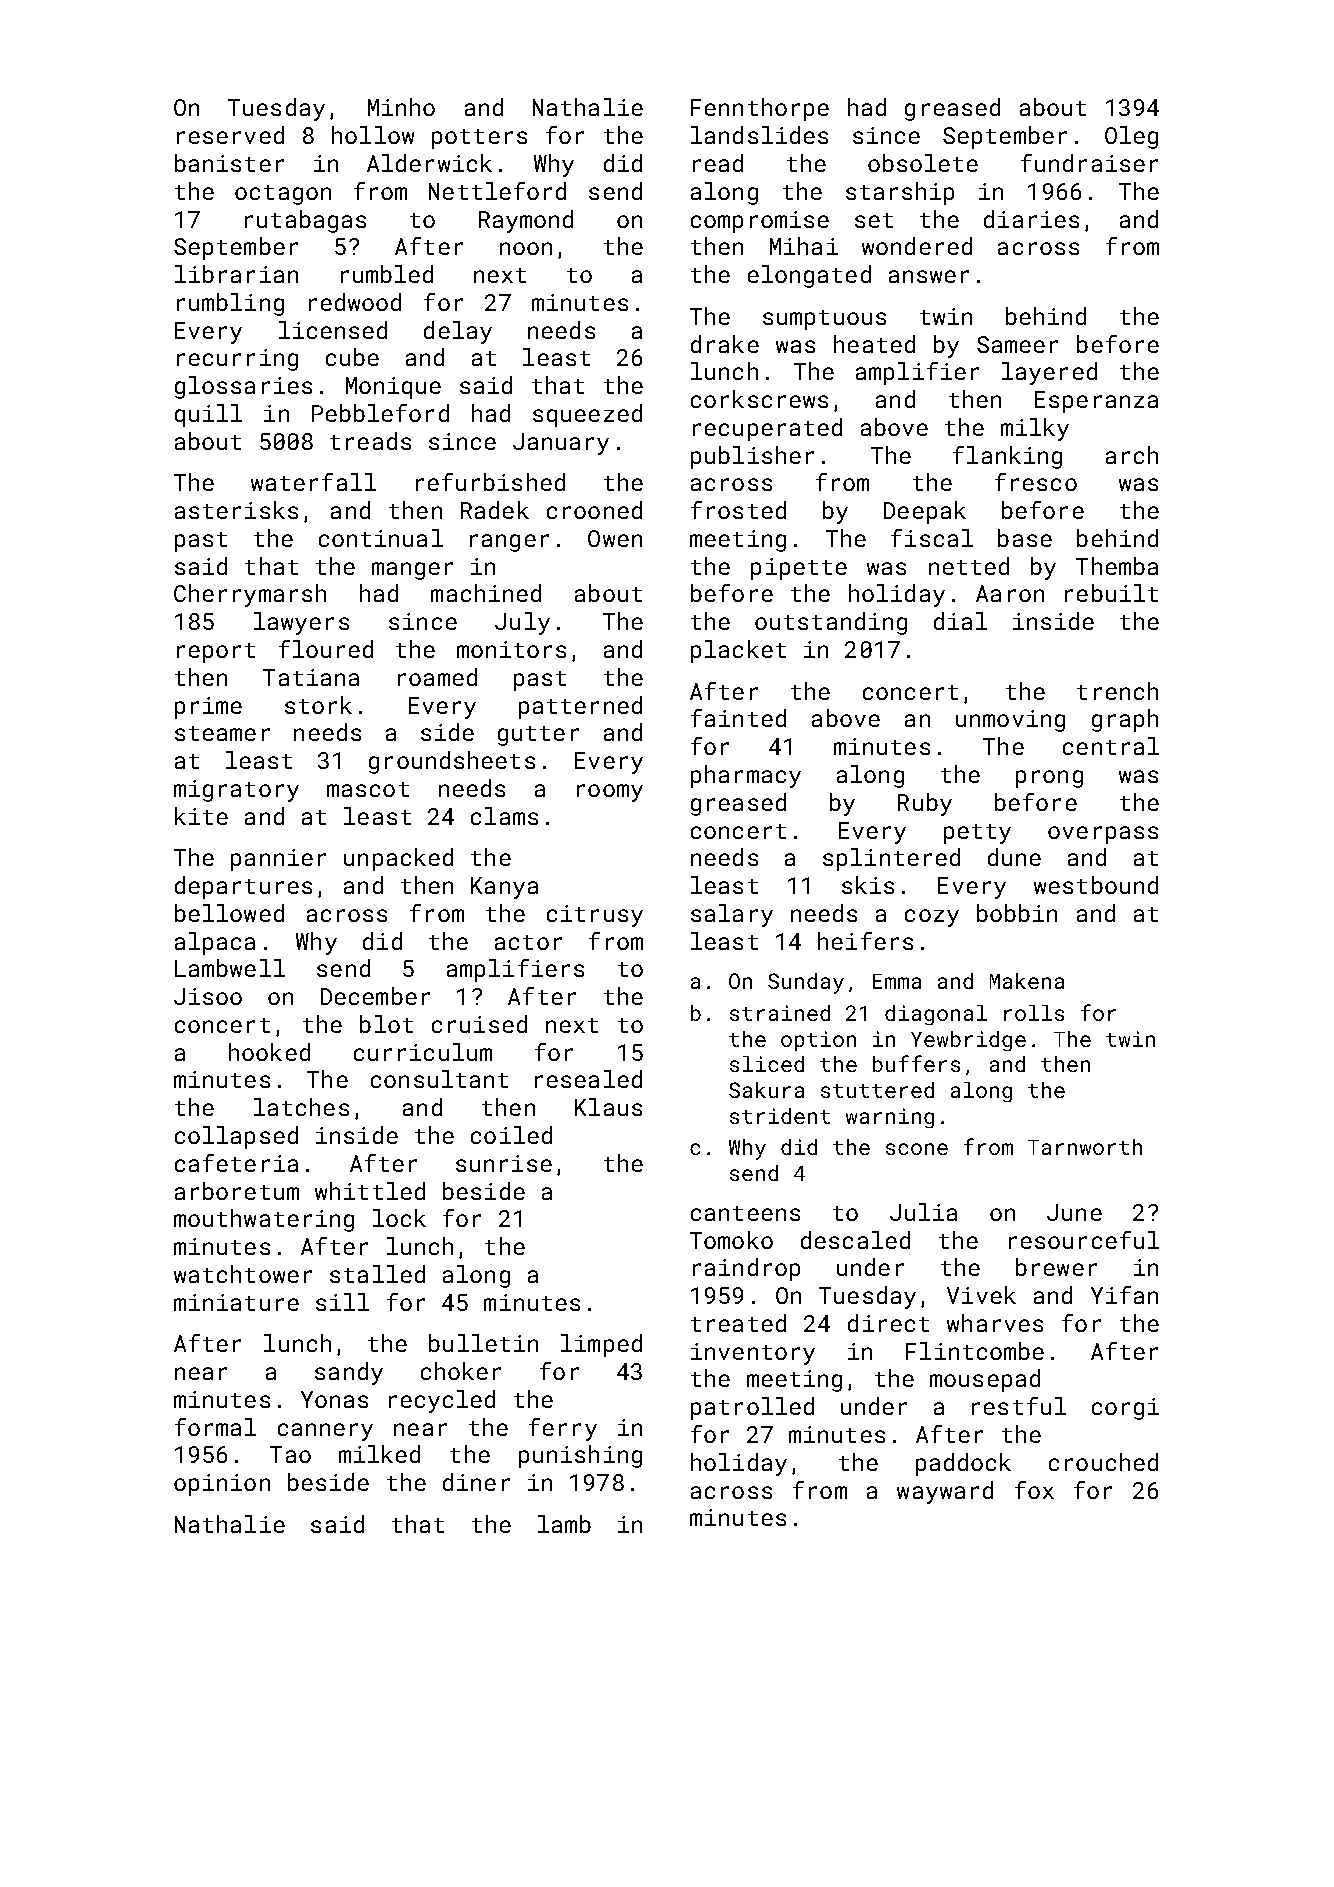 The width and height of the screenshot is (1334, 1887). Describe the element at coordinates (1010, 721) in the screenshot. I see `unmoving` at that location.
